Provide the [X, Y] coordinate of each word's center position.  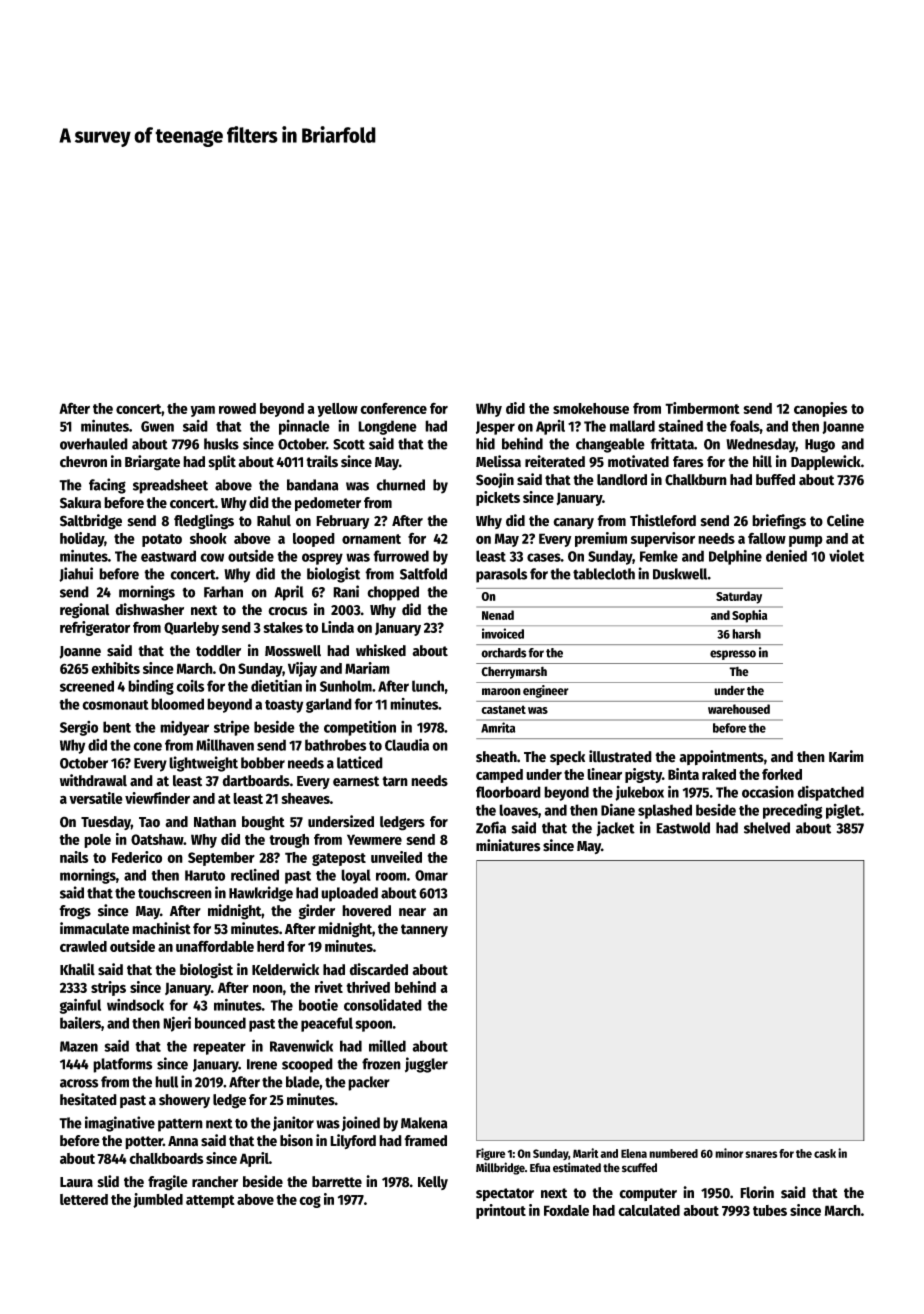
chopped [393, 593]
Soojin [495, 480]
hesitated [88, 1099]
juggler [426, 1065]
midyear [184, 728]
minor [729, 1153]
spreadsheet [170, 486]
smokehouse [591, 408]
